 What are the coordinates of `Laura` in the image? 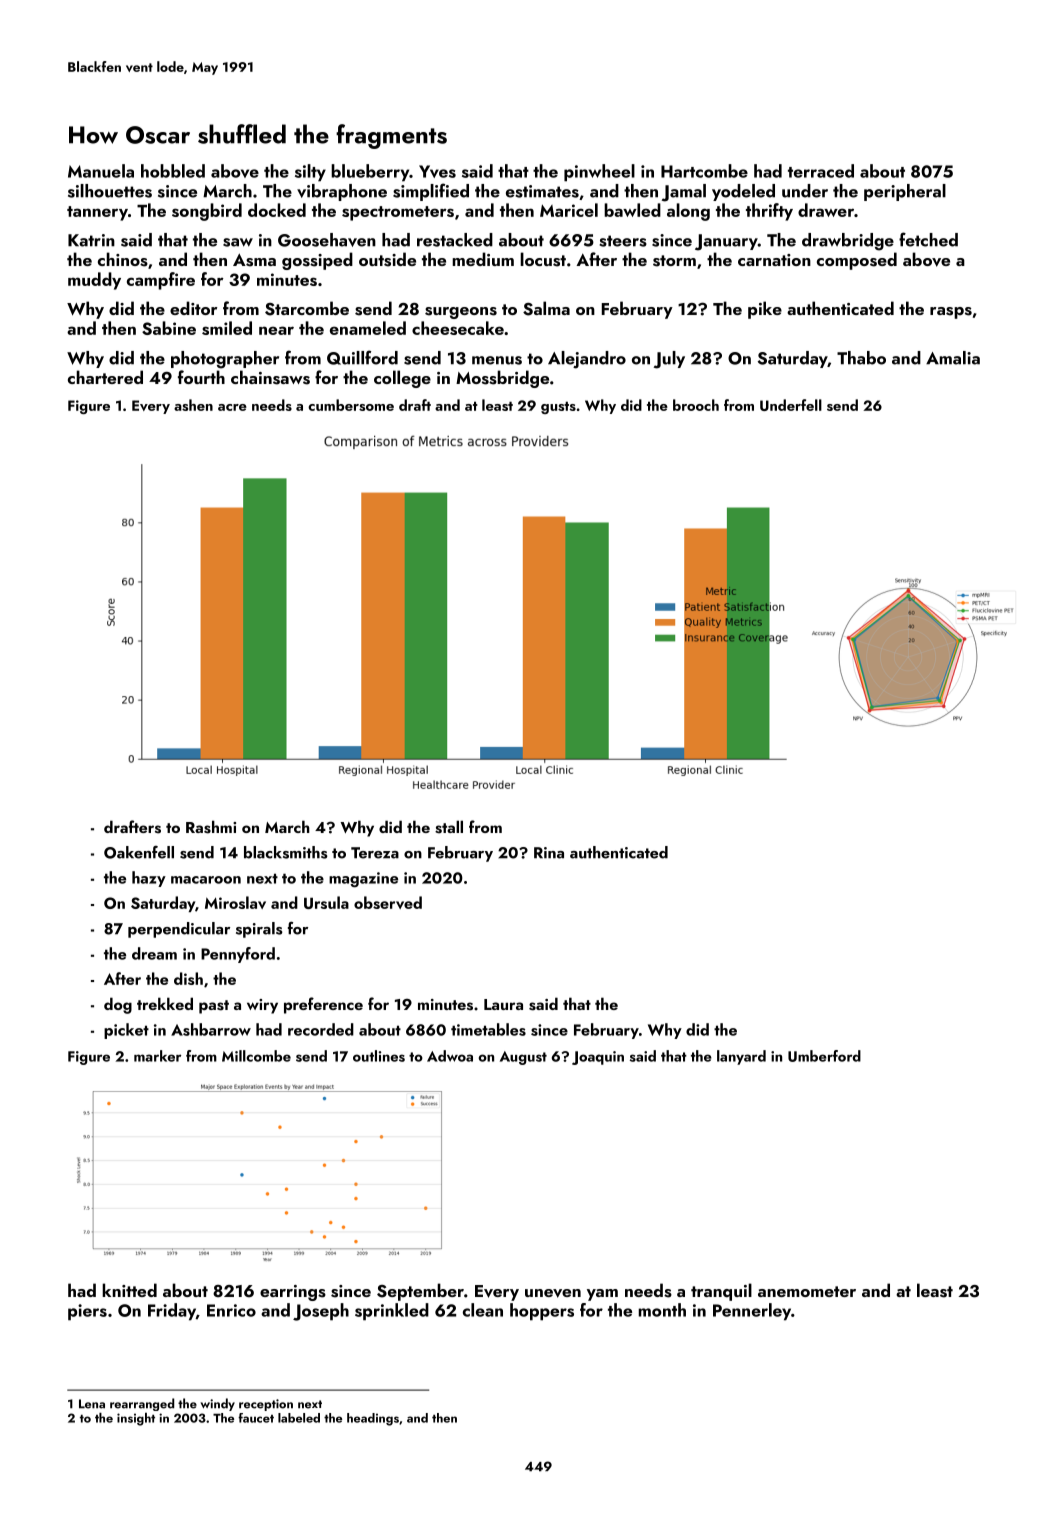 It's located at (503, 1004).
